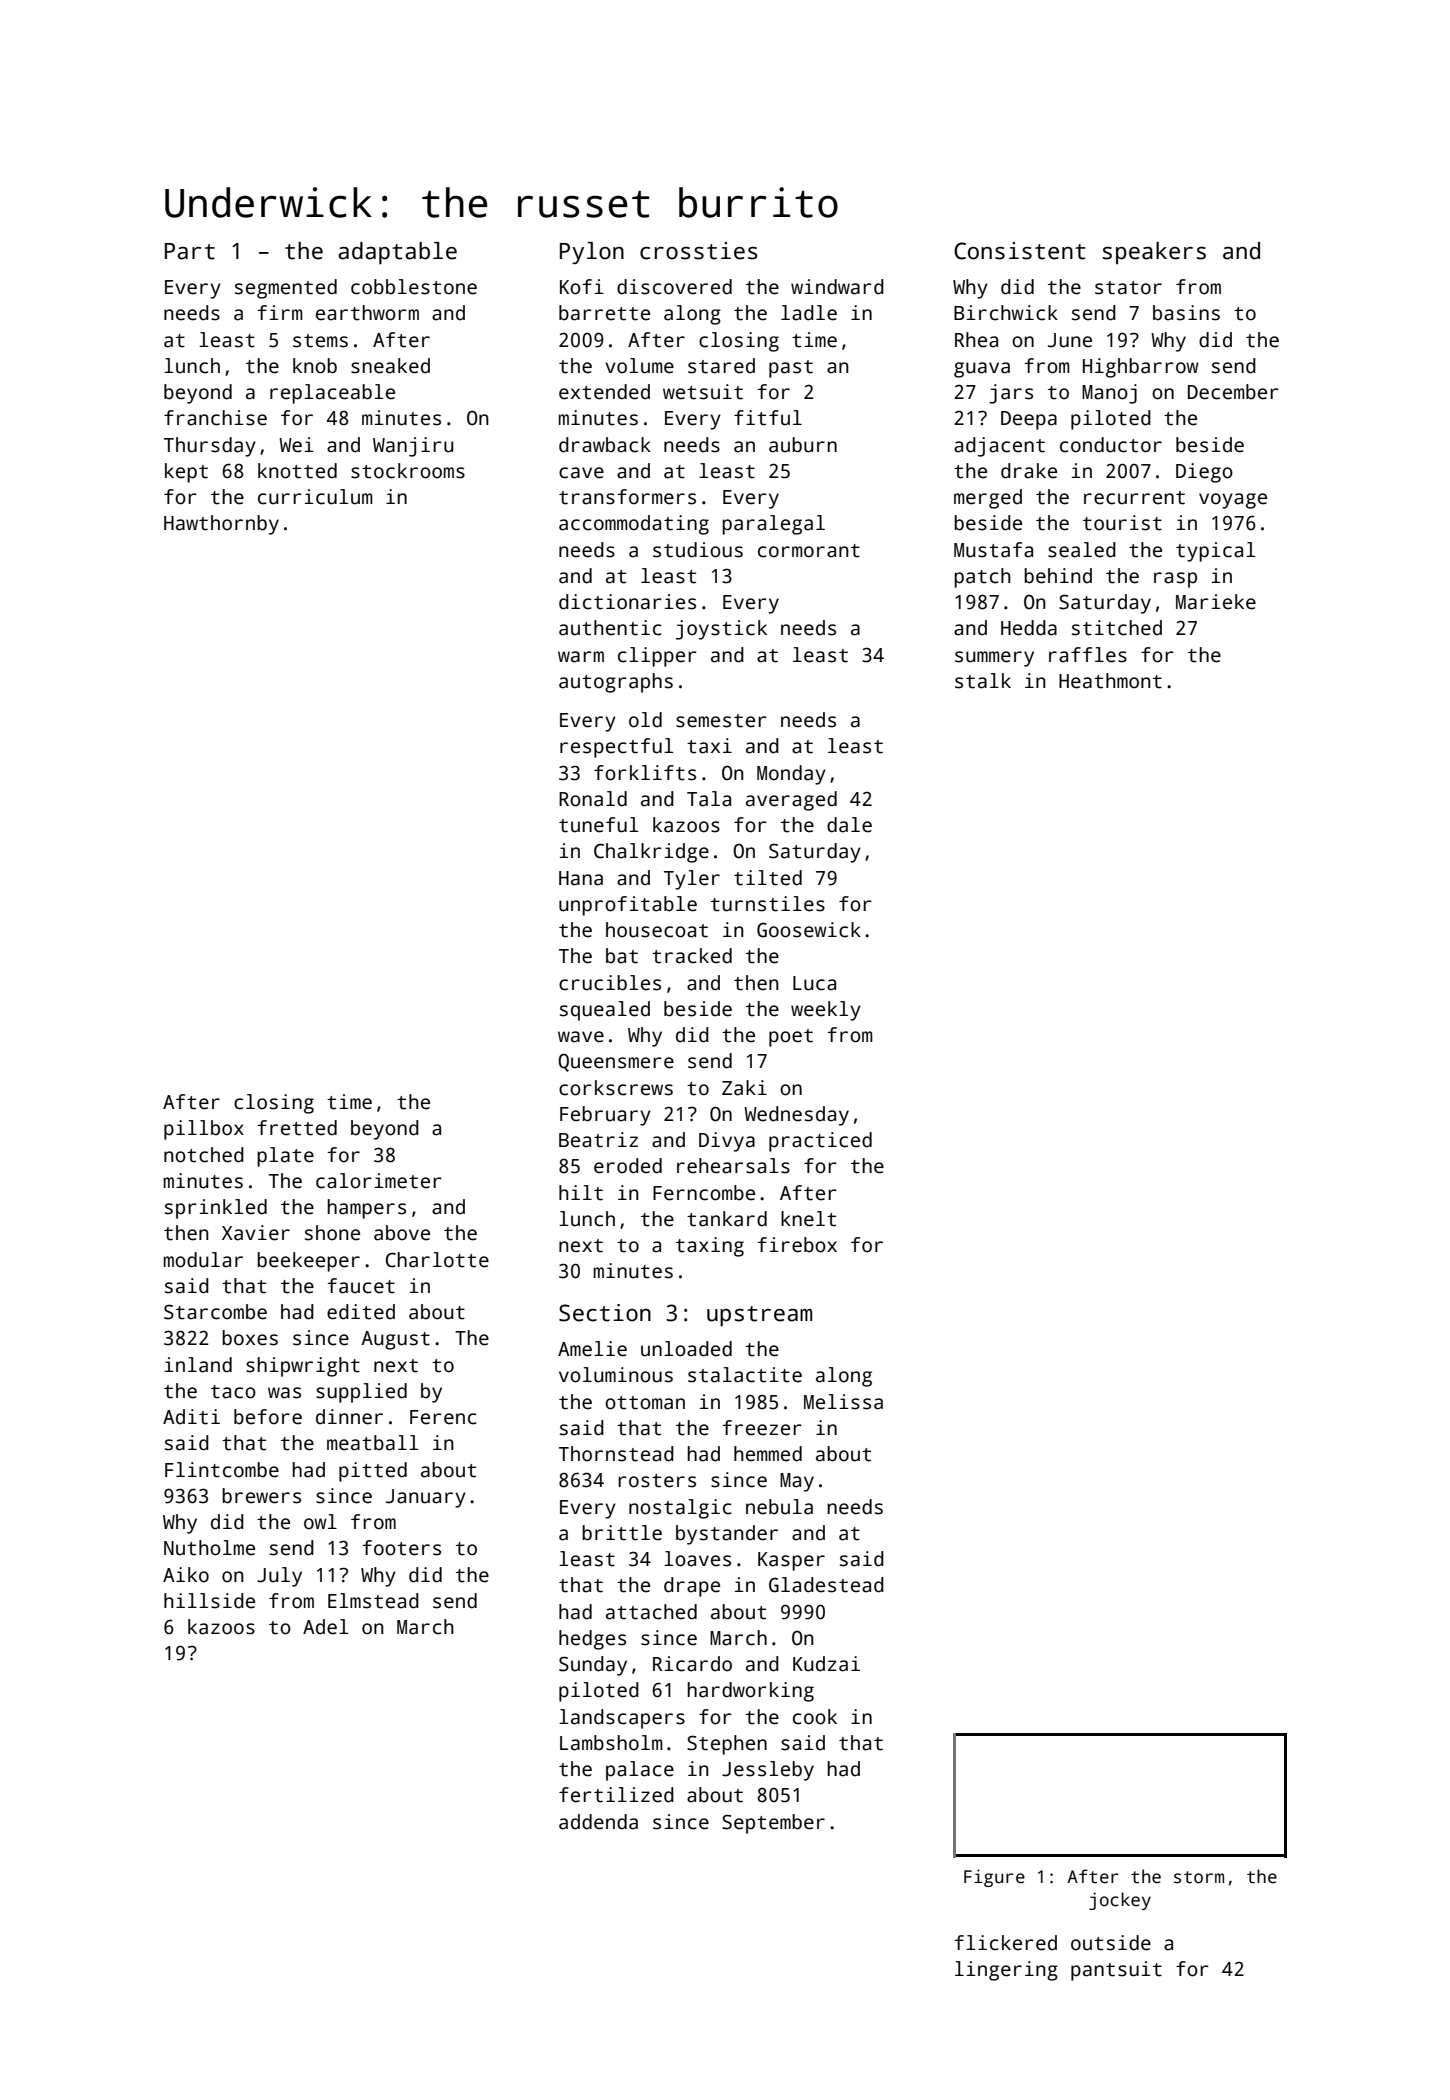 This screenshot has height=2100, width=1450. I want to click on September, so click(773, 1824).
